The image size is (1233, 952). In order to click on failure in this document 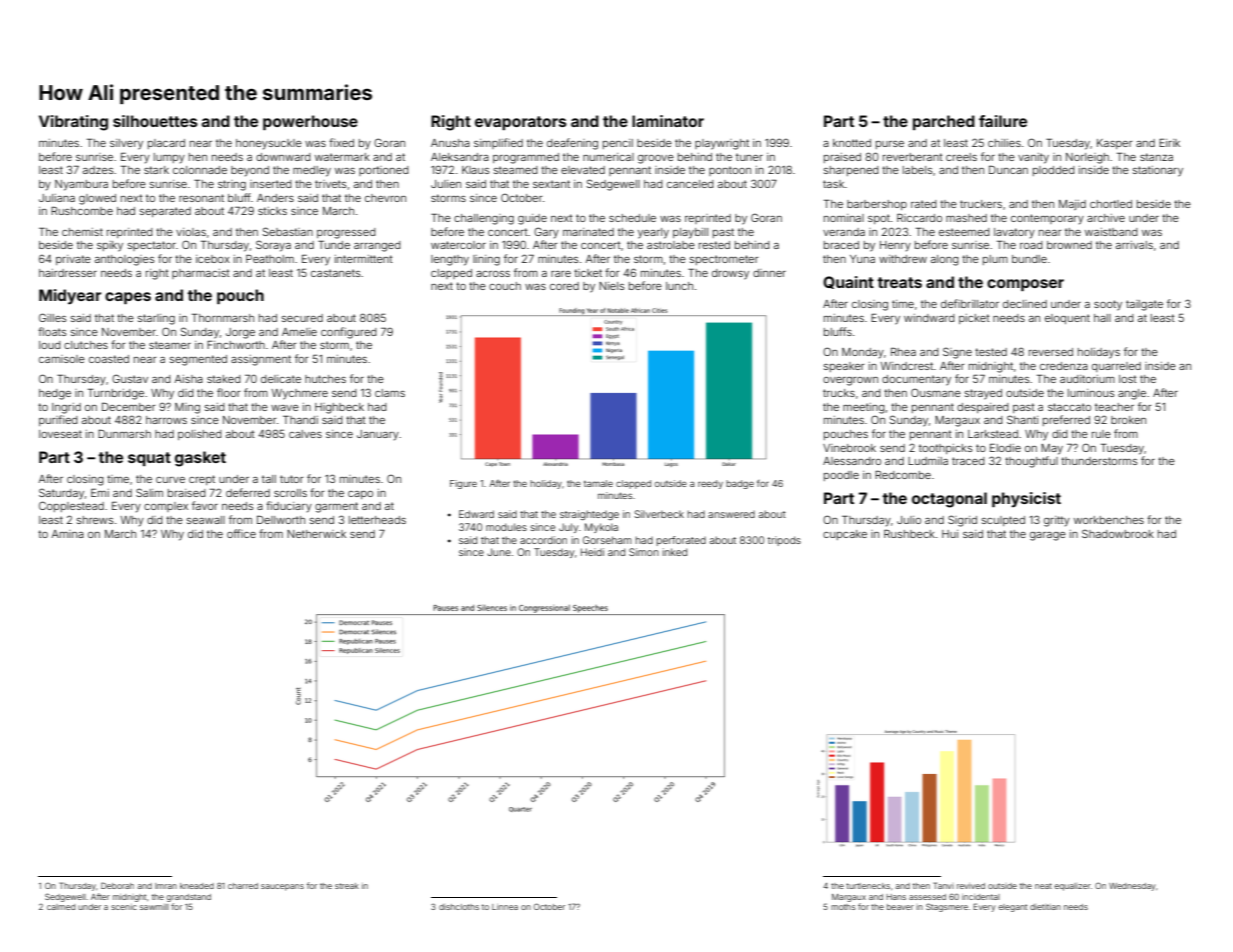, I will do `click(1003, 121)`.
